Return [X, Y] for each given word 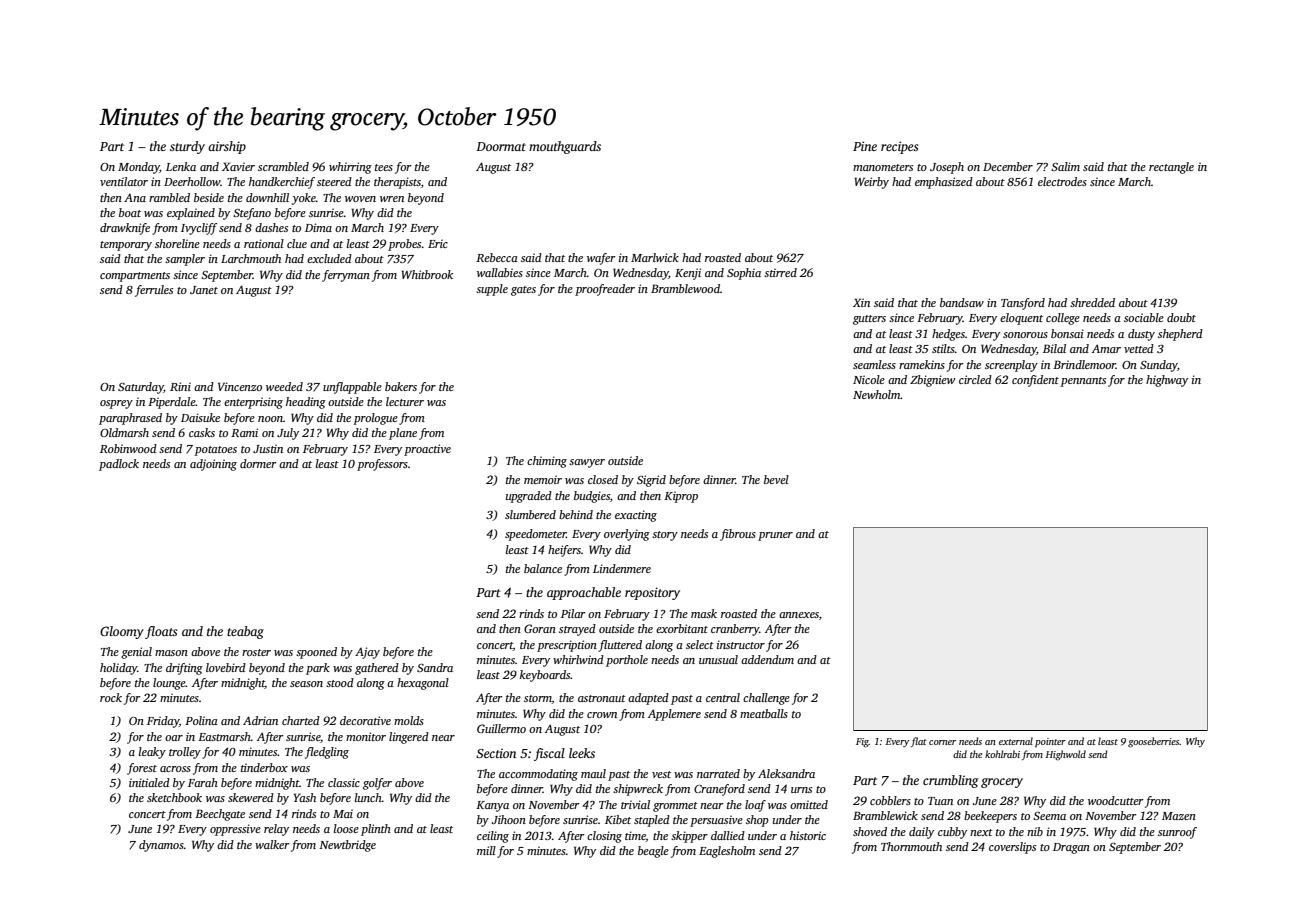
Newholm [877, 394]
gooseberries [1153, 742]
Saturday [141, 388]
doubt [1181, 317]
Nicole [869, 379]
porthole [627, 661]
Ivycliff [199, 229]
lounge [169, 684]
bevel [776, 479]
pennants [1083, 382]
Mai [343, 813]
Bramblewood [685, 288]
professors [382, 465]
